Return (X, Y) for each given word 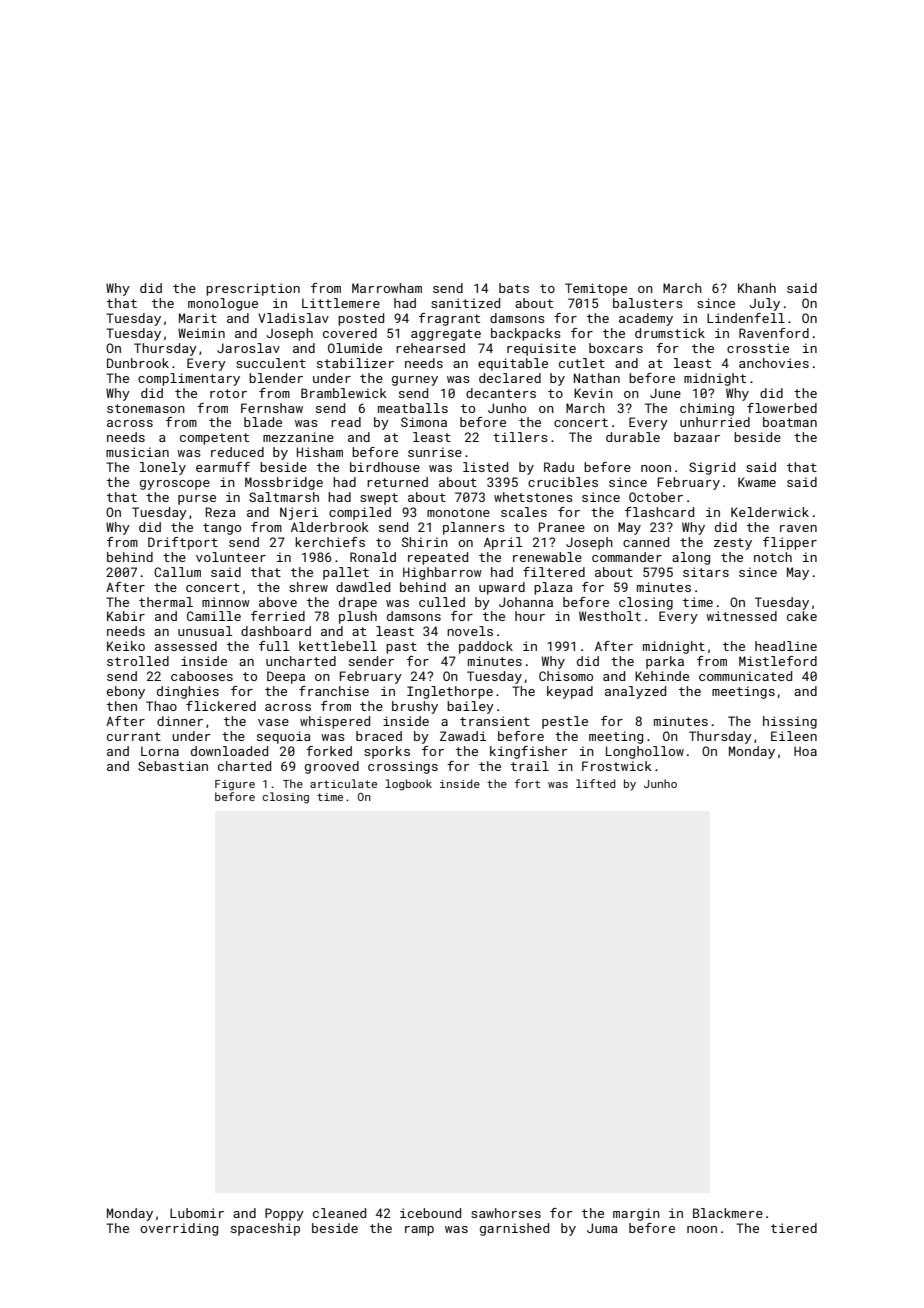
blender (276, 378)
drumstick (670, 333)
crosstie (758, 348)
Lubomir (197, 1213)
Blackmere (728, 1213)
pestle (565, 722)
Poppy (284, 1214)
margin (636, 1214)
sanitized (465, 303)
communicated (745, 676)
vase (273, 722)
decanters (501, 393)
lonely (163, 468)
